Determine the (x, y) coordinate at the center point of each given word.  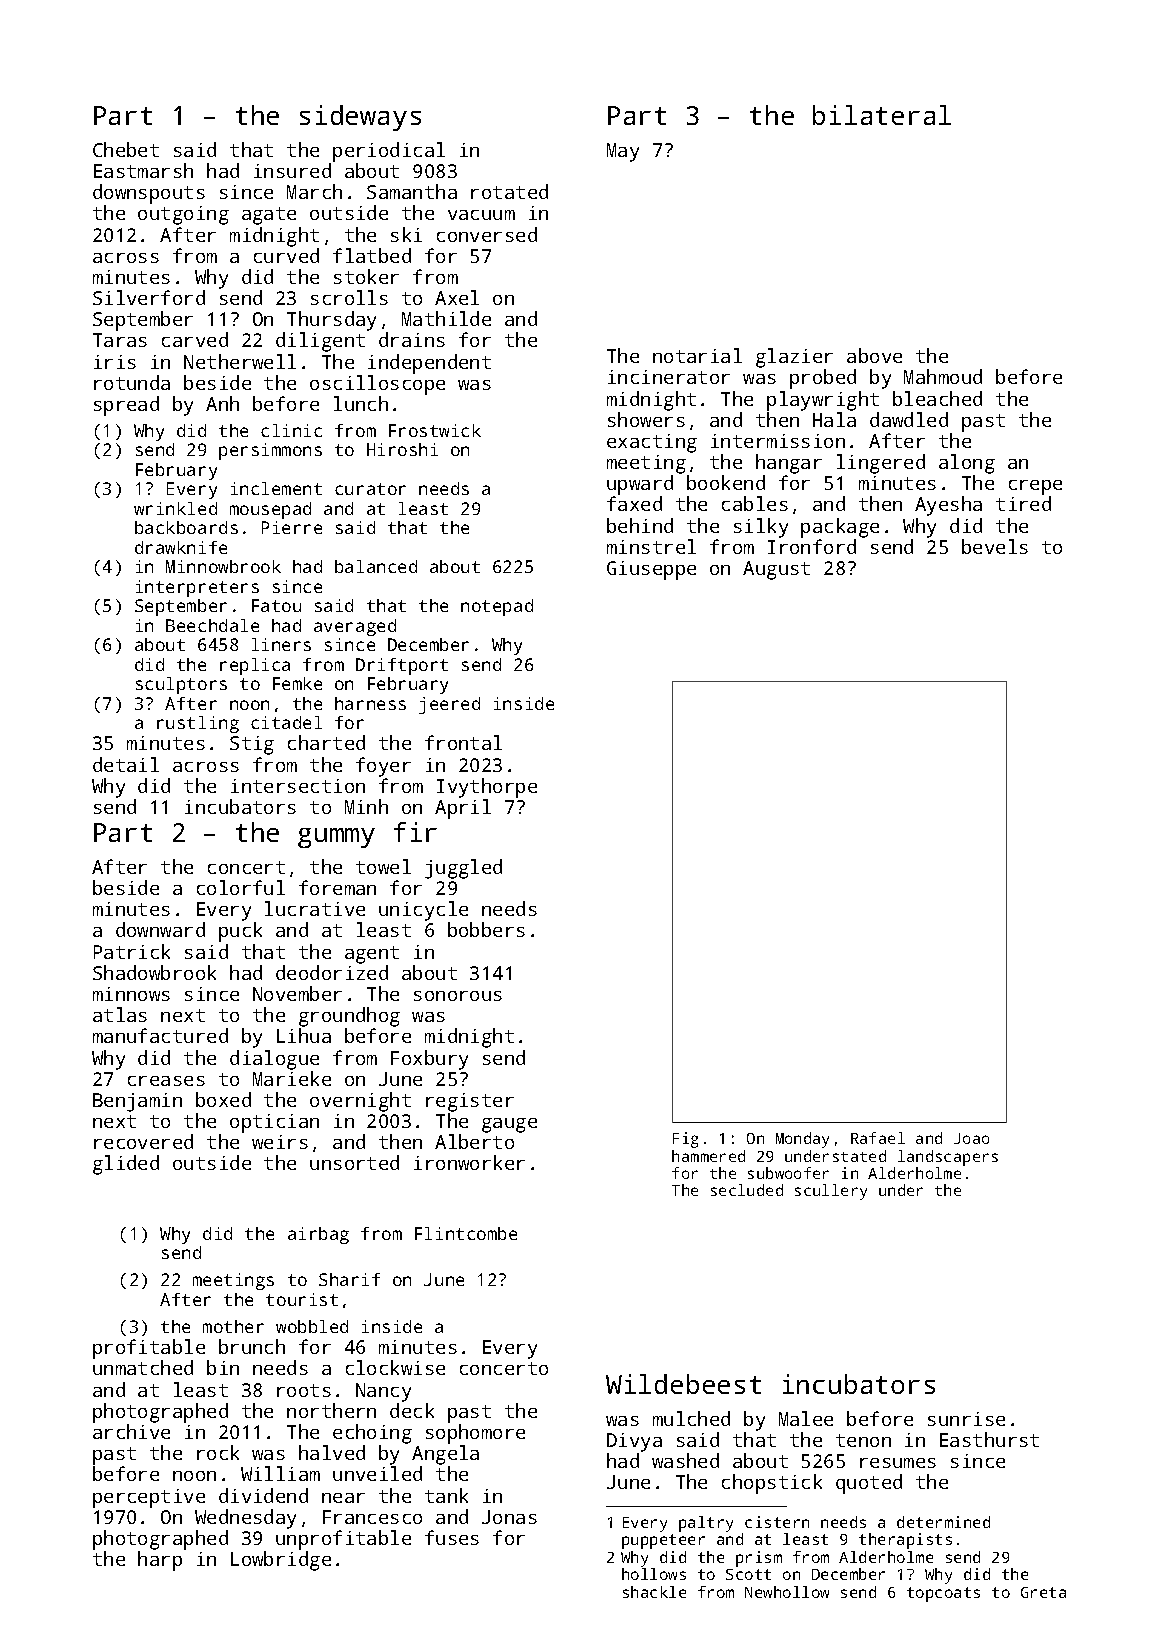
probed (823, 379)
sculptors (181, 685)
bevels (995, 546)
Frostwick (435, 430)
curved (286, 255)
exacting (652, 443)
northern (331, 1410)
